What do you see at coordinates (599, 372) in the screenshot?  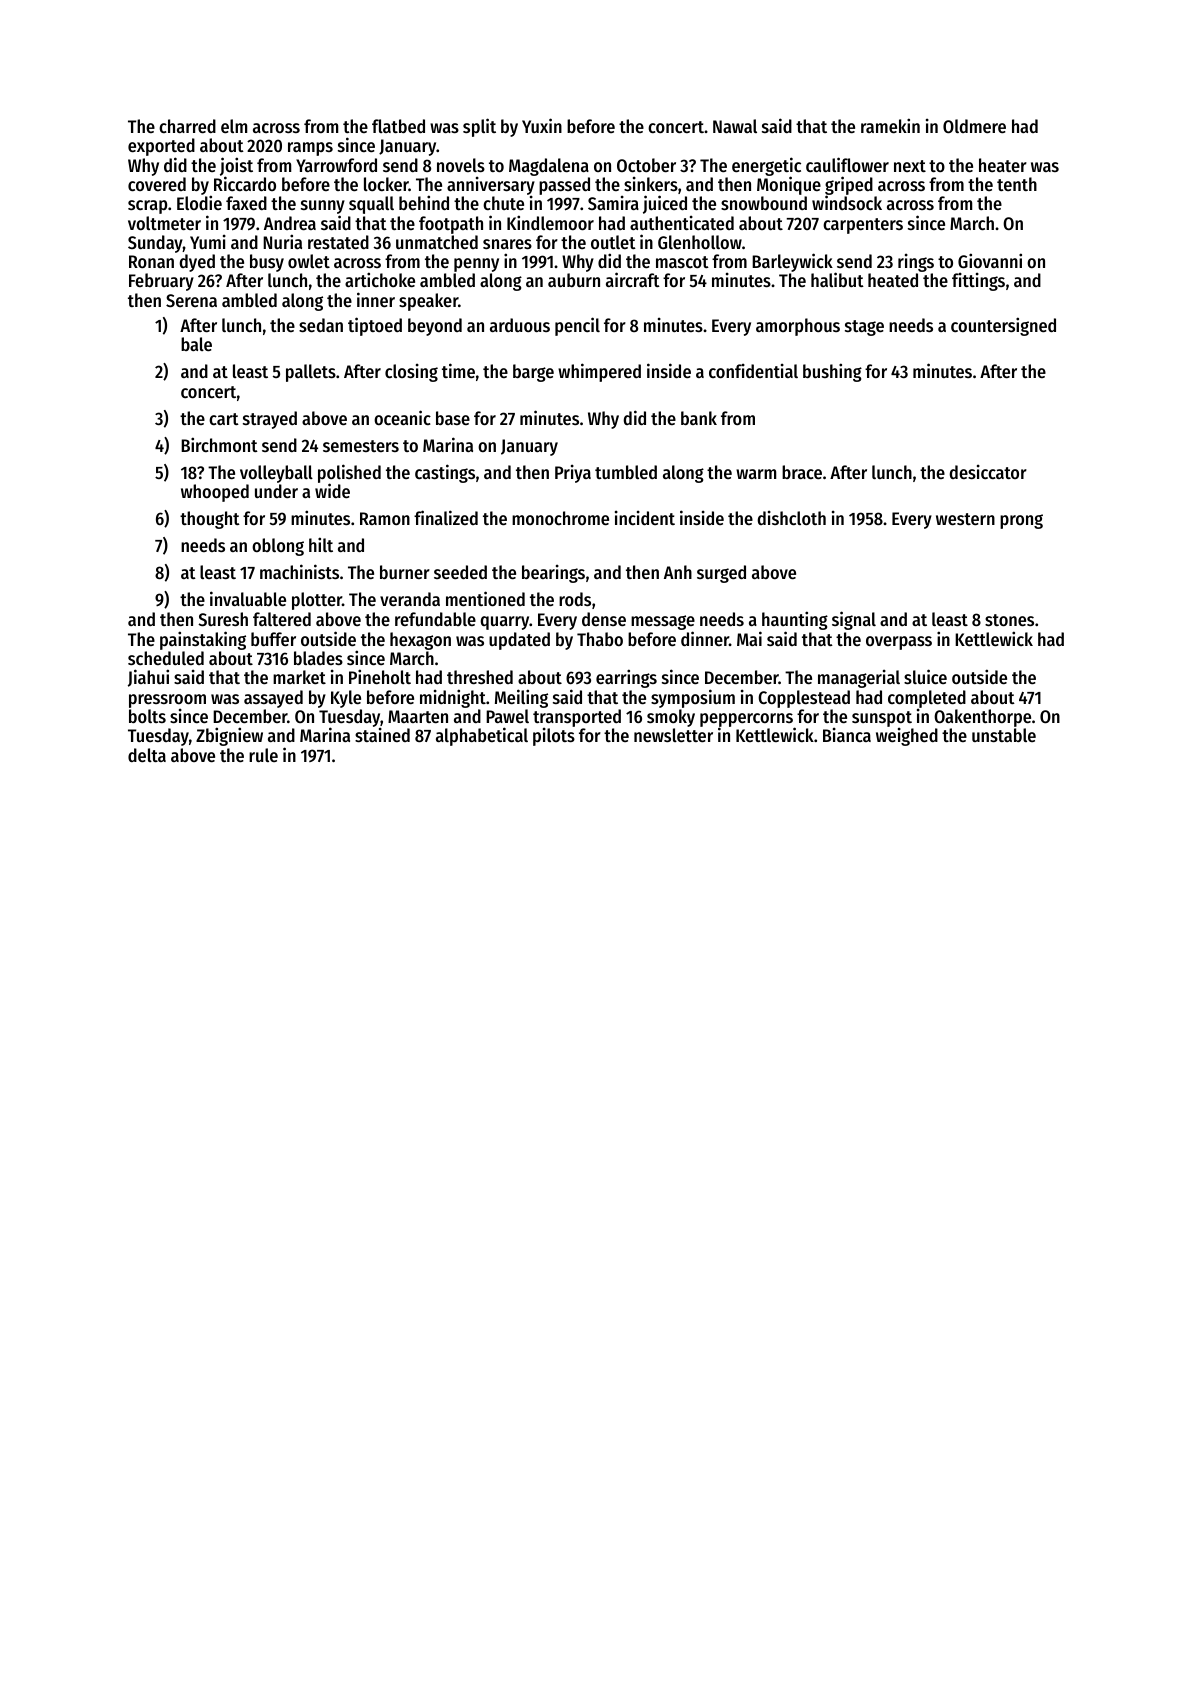 I see `whimpered` at bounding box center [599, 372].
